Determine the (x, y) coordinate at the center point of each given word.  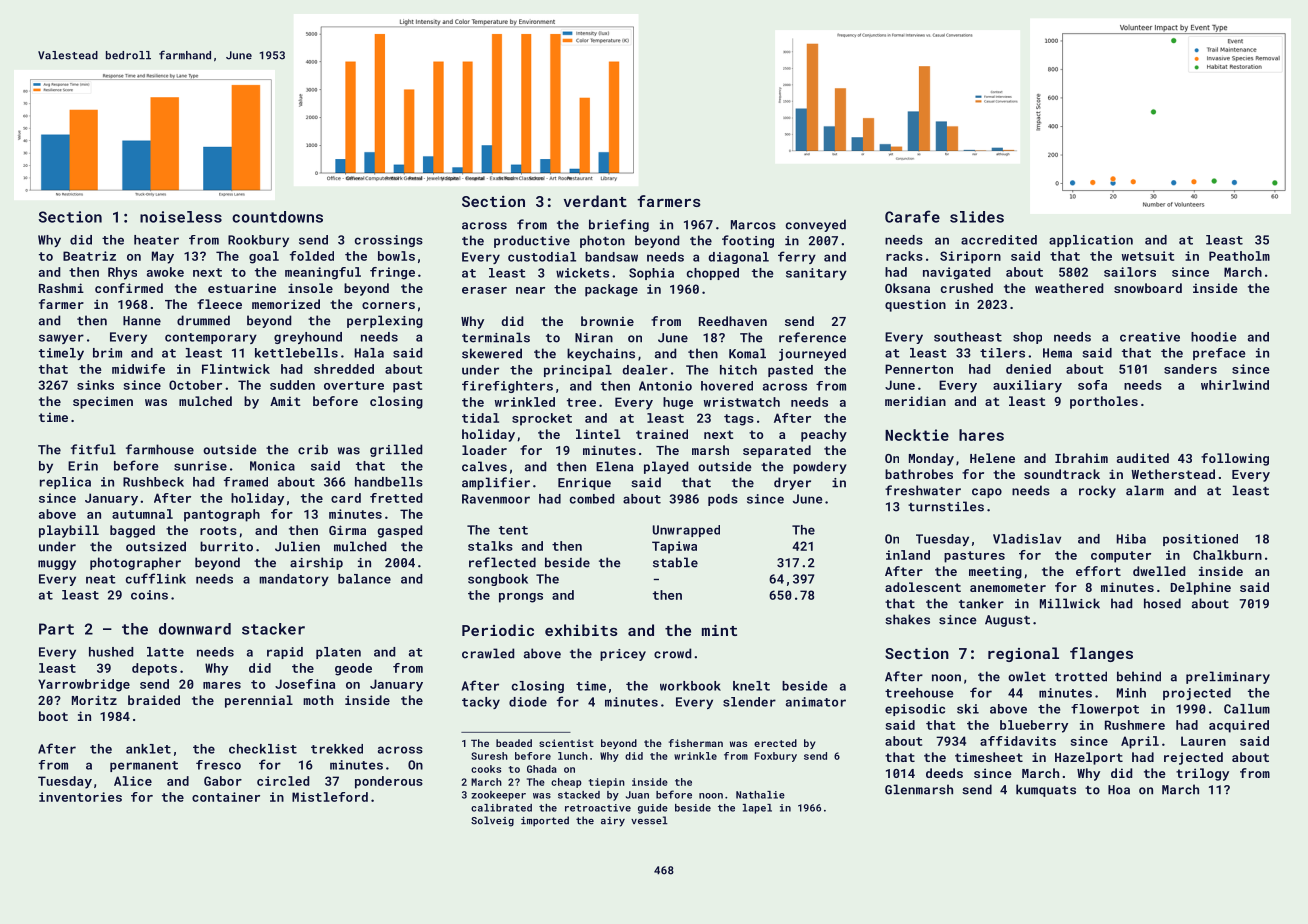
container (226, 797)
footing (748, 241)
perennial (259, 701)
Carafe (912, 216)
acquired (1239, 726)
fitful (93, 449)
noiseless (181, 217)
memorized (286, 304)
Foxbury (776, 757)
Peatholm (1239, 256)
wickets (582, 273)
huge (678, 403)
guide (653, 809)
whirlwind (1235, 385)
